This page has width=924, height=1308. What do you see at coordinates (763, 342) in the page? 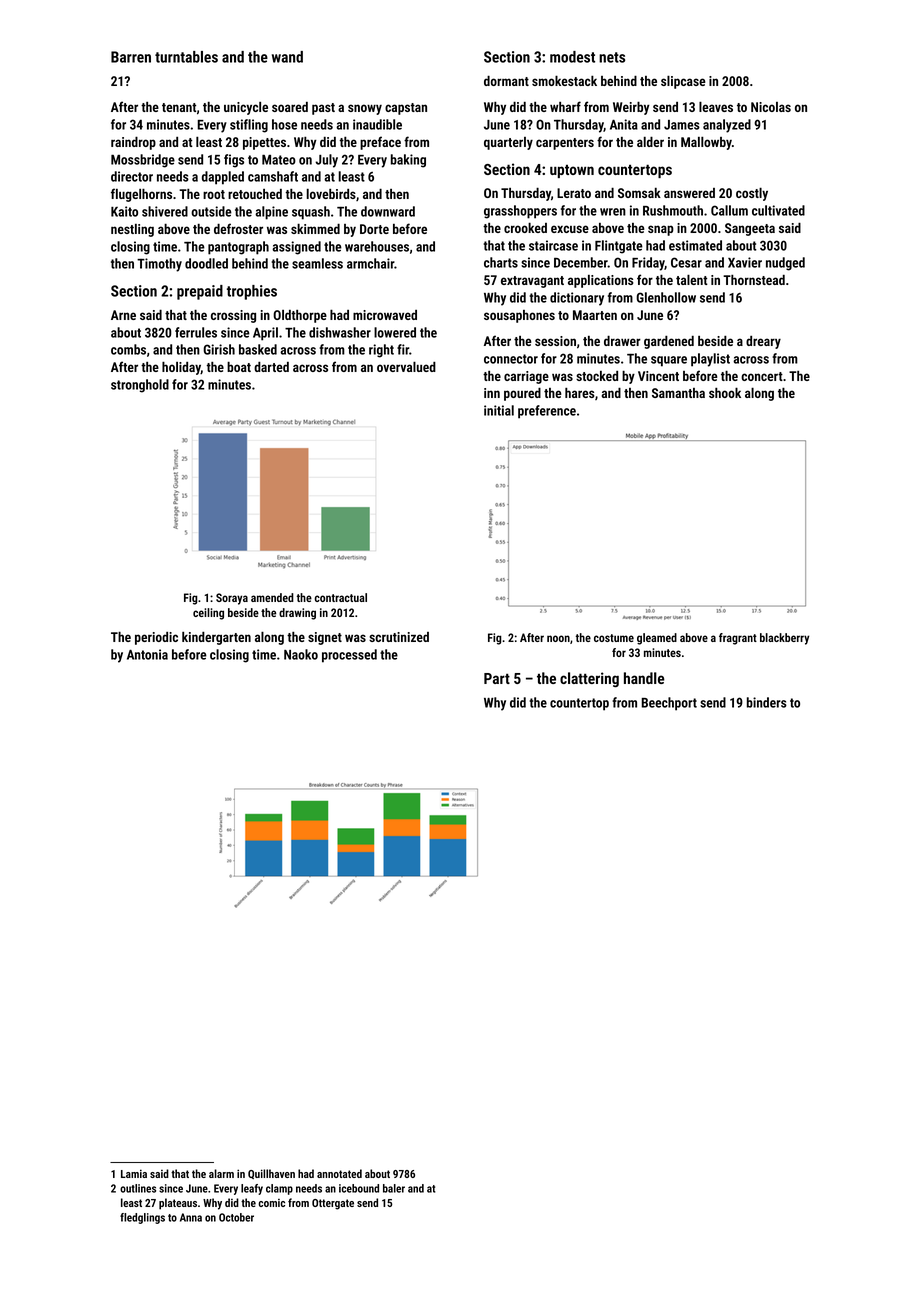
I see `dreary` at bounding box center [763, 342].
